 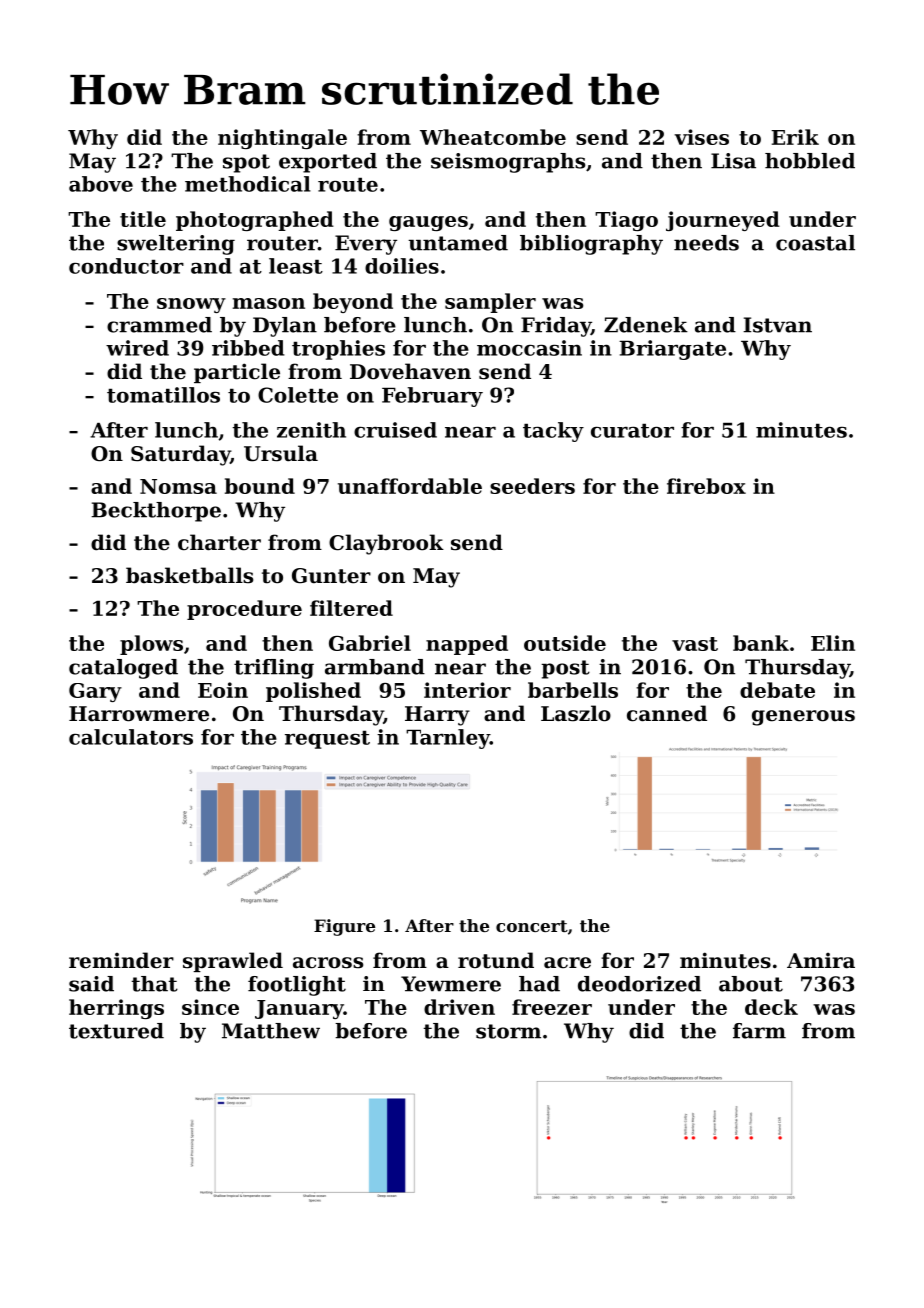 I want to click on cataloged, so click(x=123, y=669).
